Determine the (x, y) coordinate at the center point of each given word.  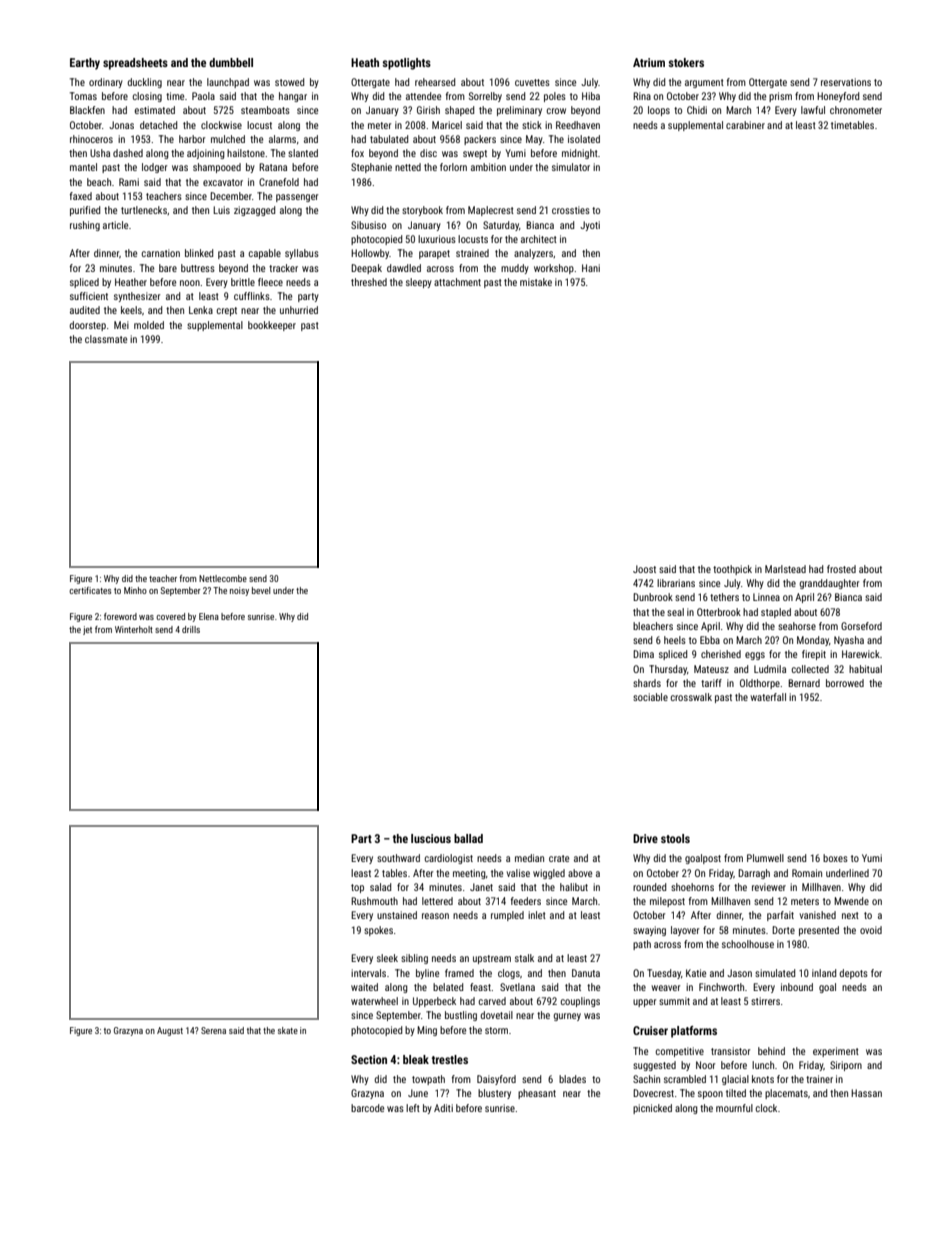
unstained (397, 915)
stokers (686, 62)
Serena (213, 1030)
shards (647, 683)
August (170, 1031)
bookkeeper (272, 326)
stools (675, 838)
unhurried (299, 310)
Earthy (85, 64)
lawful (813, 110)
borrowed (845, 683)
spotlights (406, 64)
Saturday (501, 226)
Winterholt (134, 629)
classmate (106, 339)
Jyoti (590, 226)
